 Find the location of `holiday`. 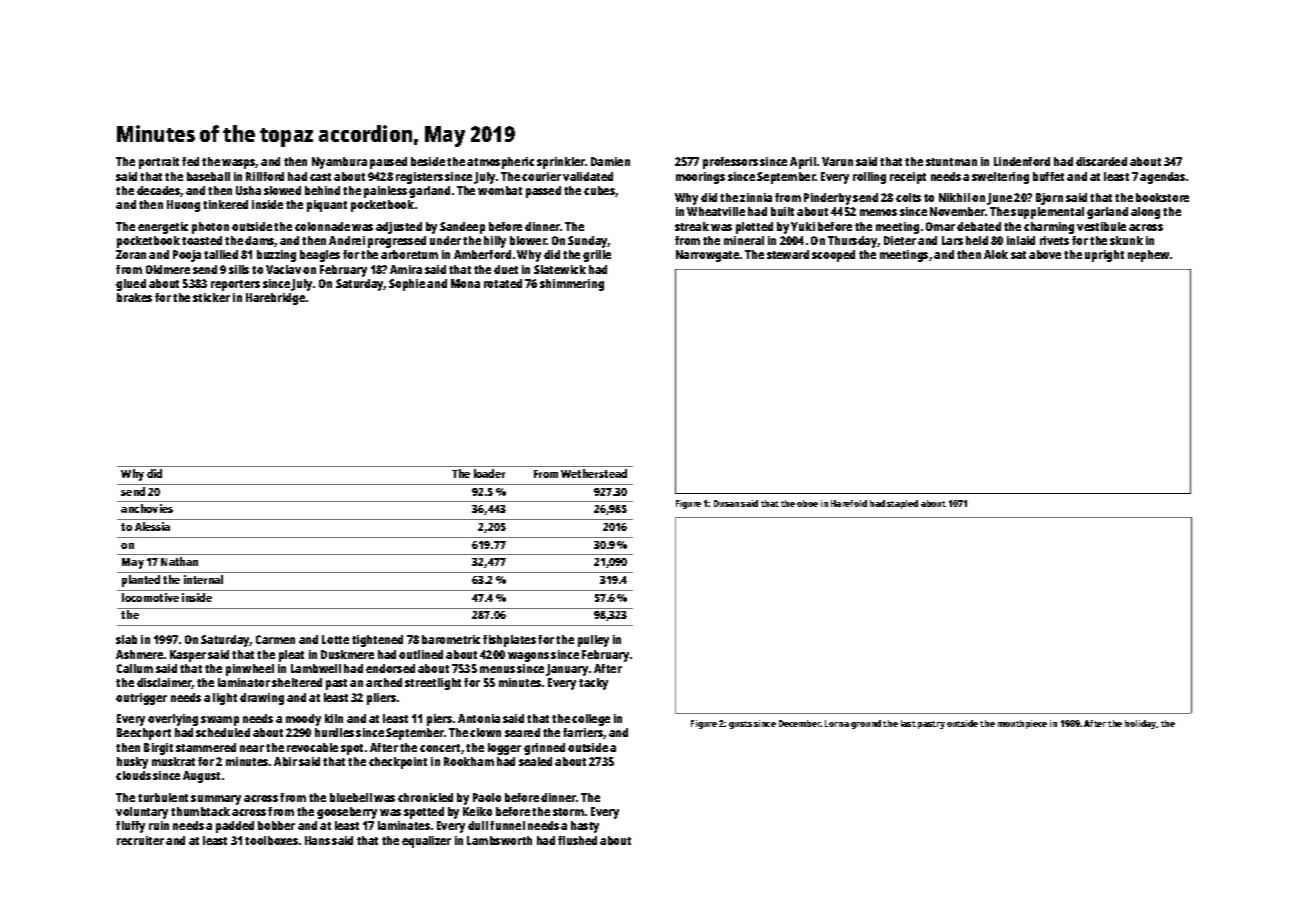

holiday is located at coordinates (1141, 724).
